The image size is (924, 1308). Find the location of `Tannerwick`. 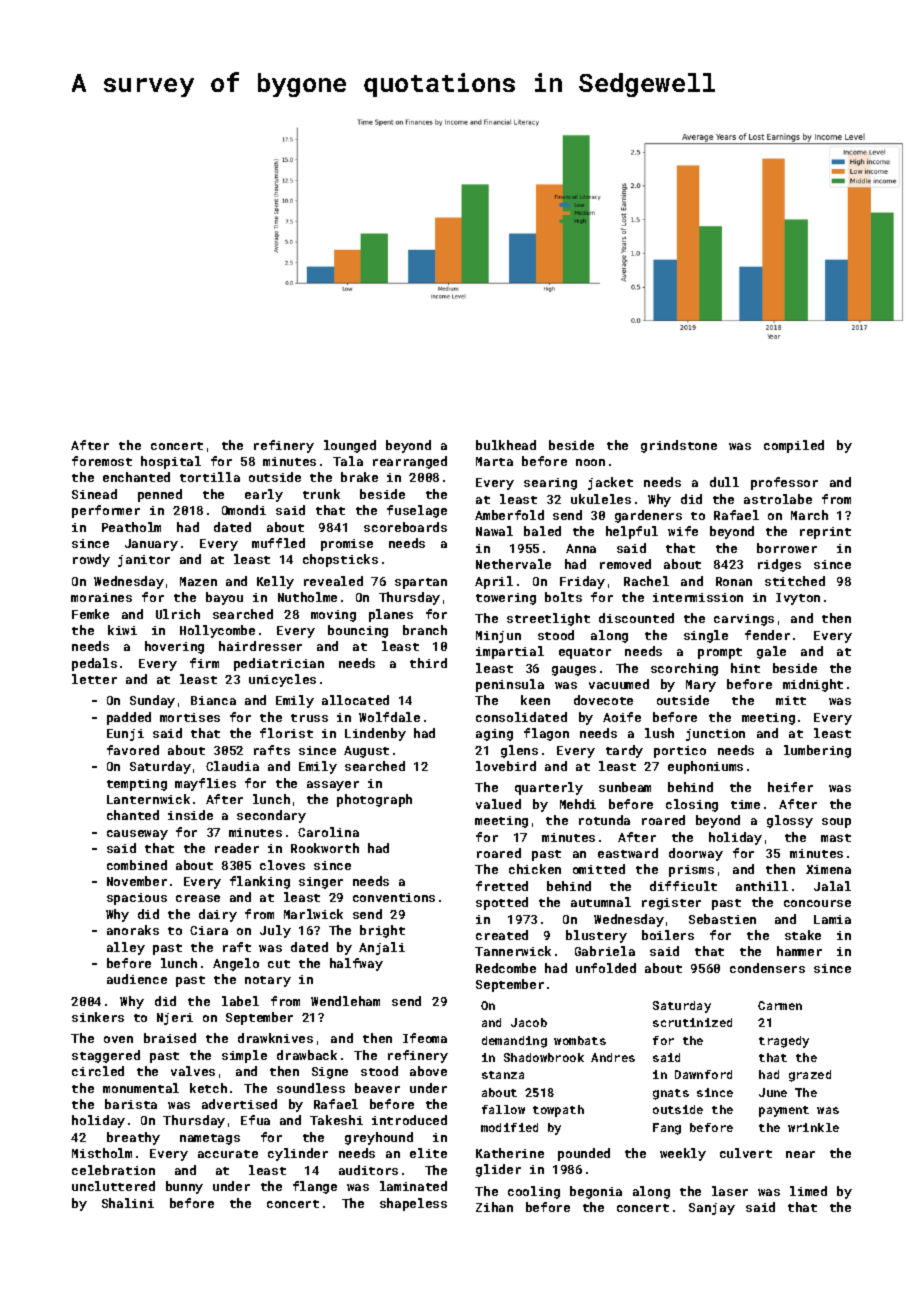

Tannerwick is located at coordinates (513, 951).
